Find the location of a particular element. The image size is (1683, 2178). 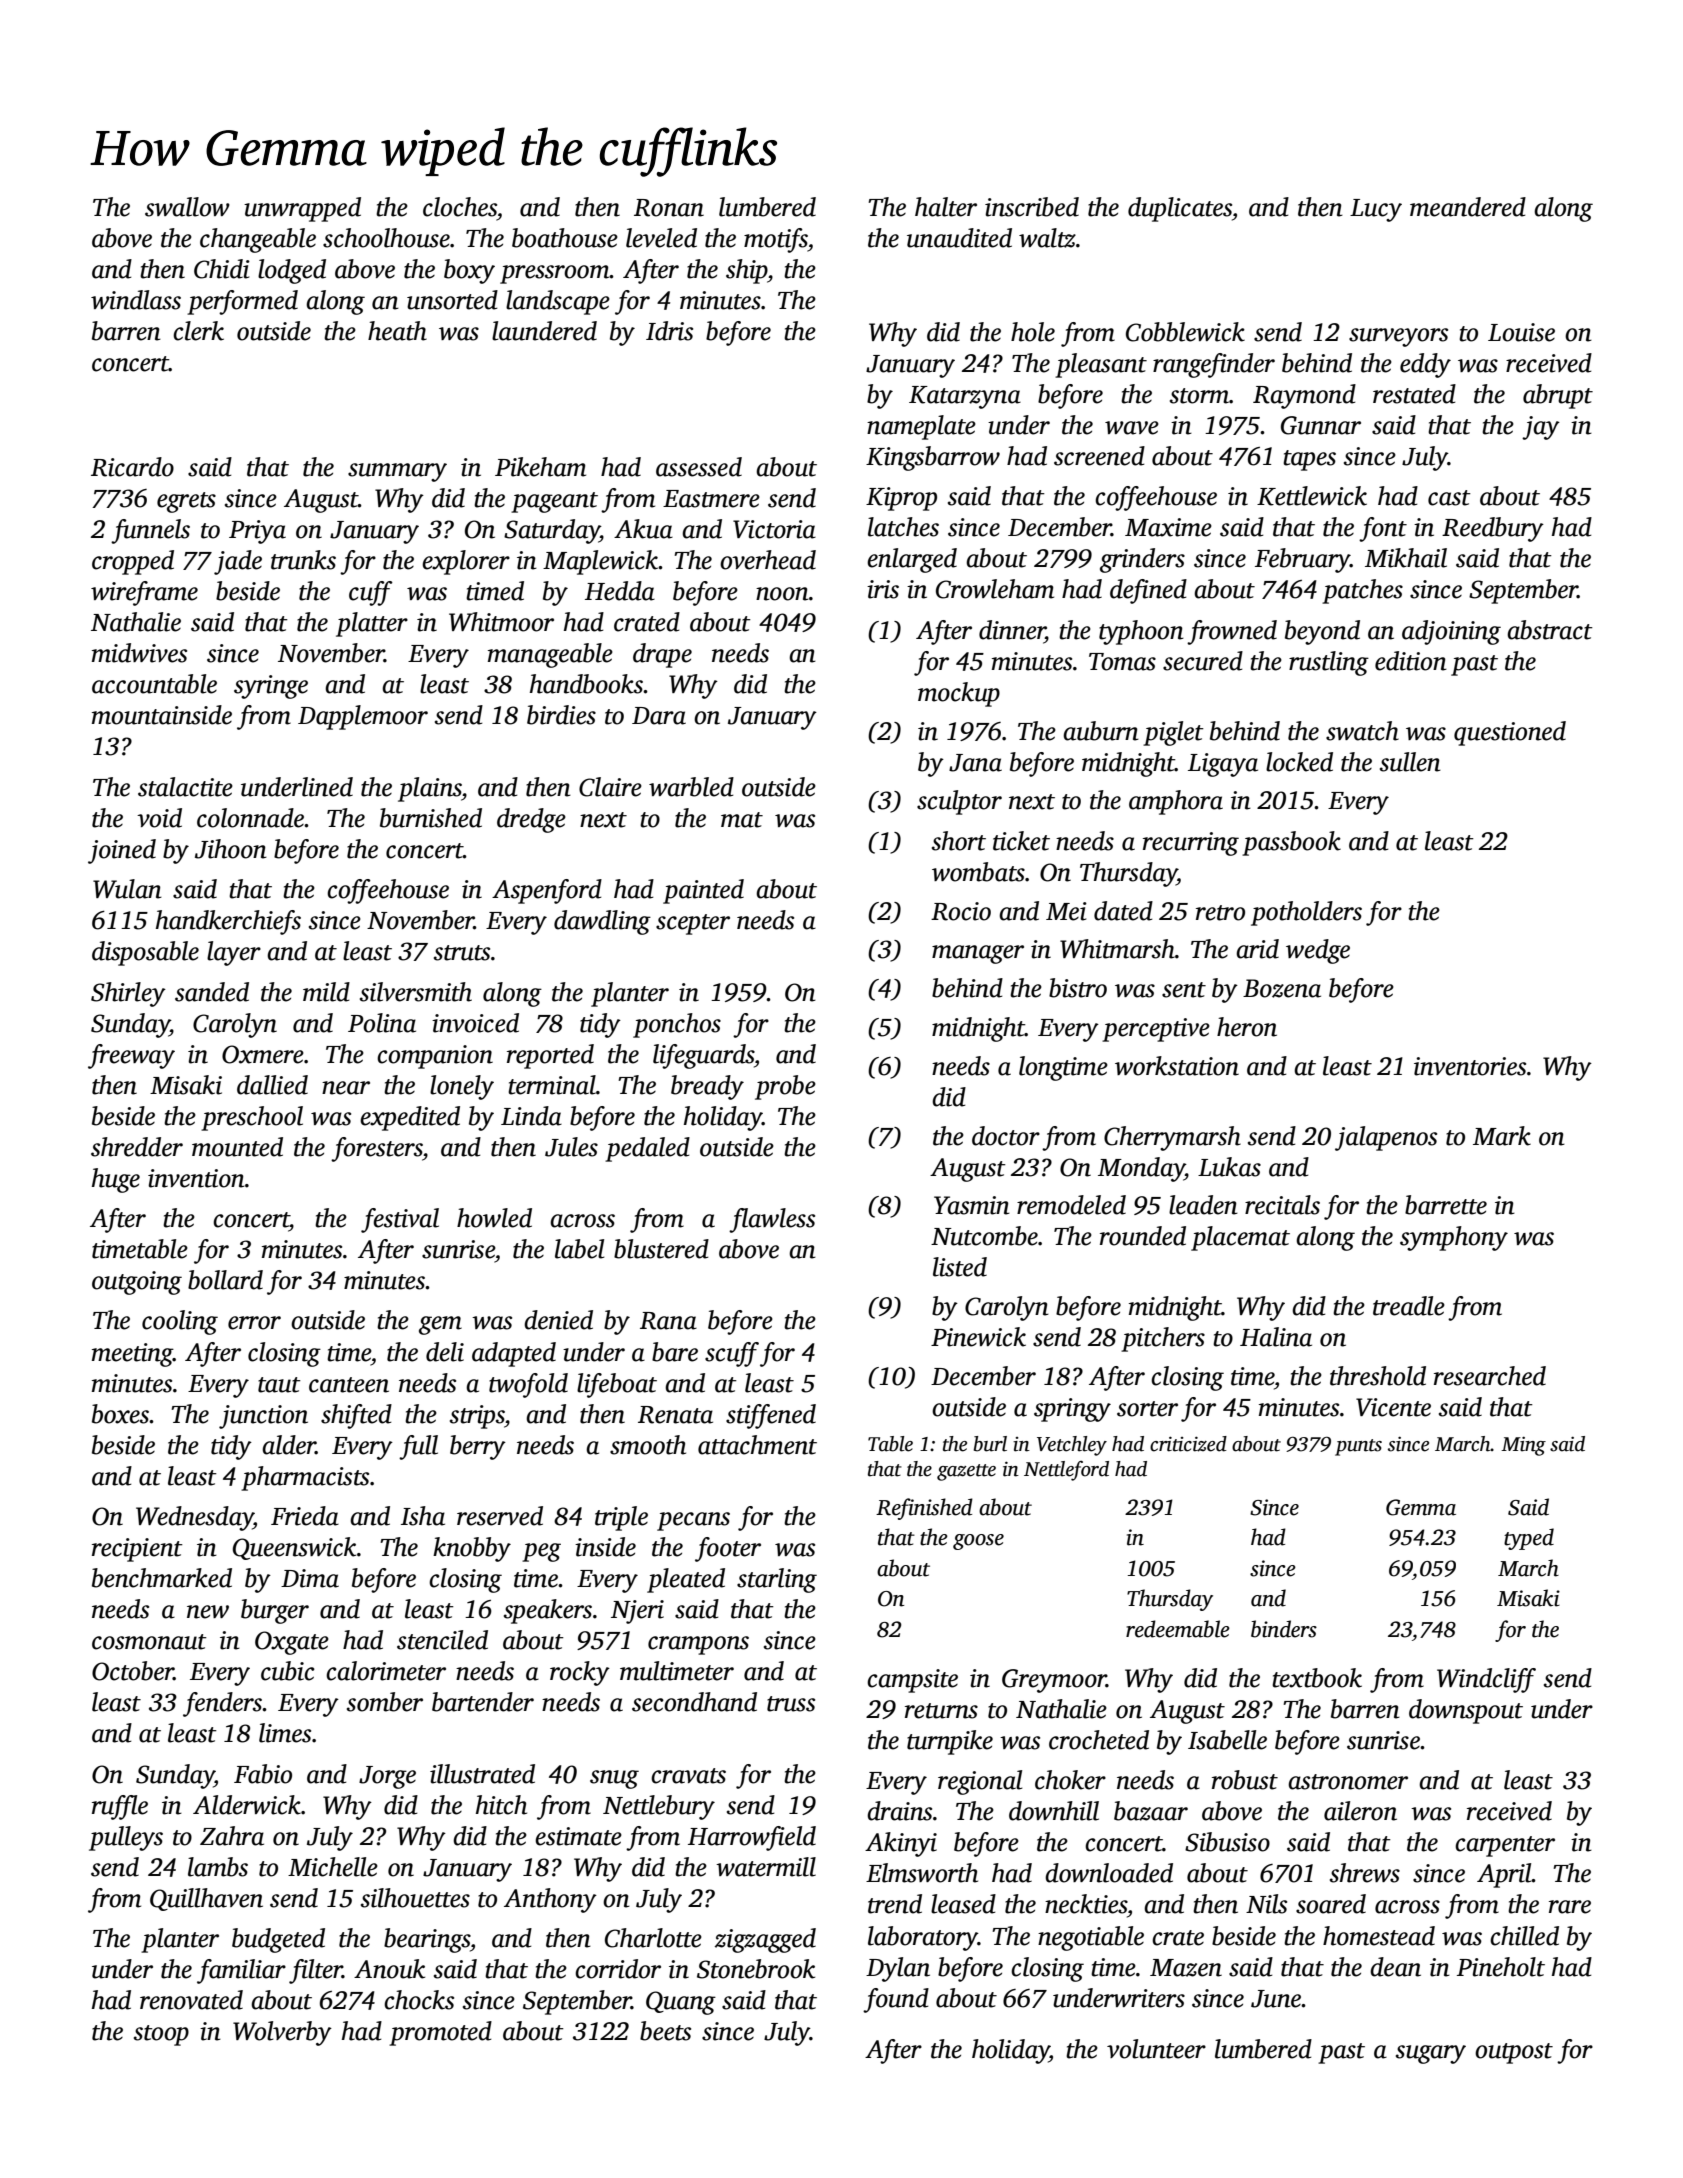

inventories is located at coordinates (1470, 1066).
